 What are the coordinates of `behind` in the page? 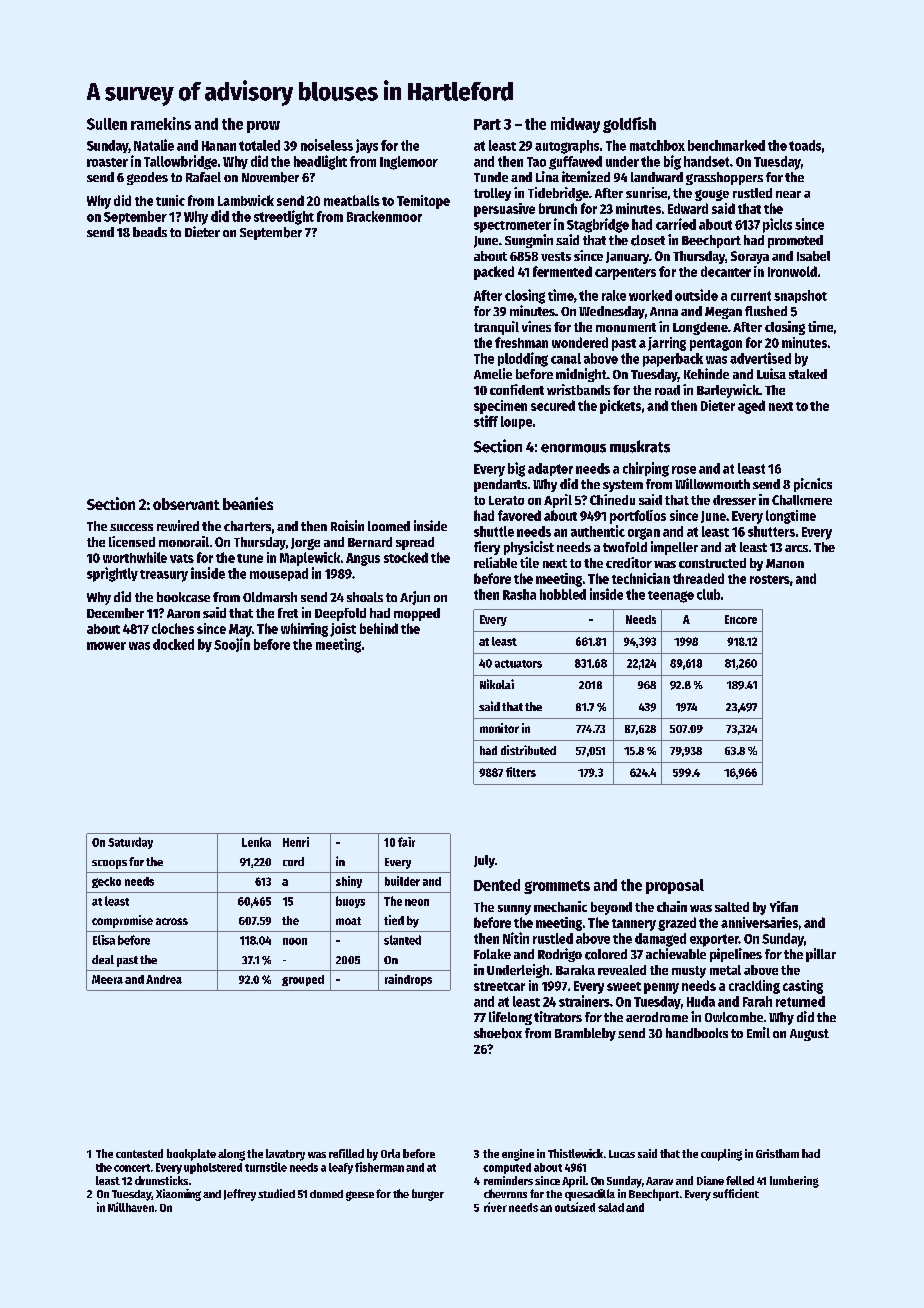 It's located at (379, 628).
